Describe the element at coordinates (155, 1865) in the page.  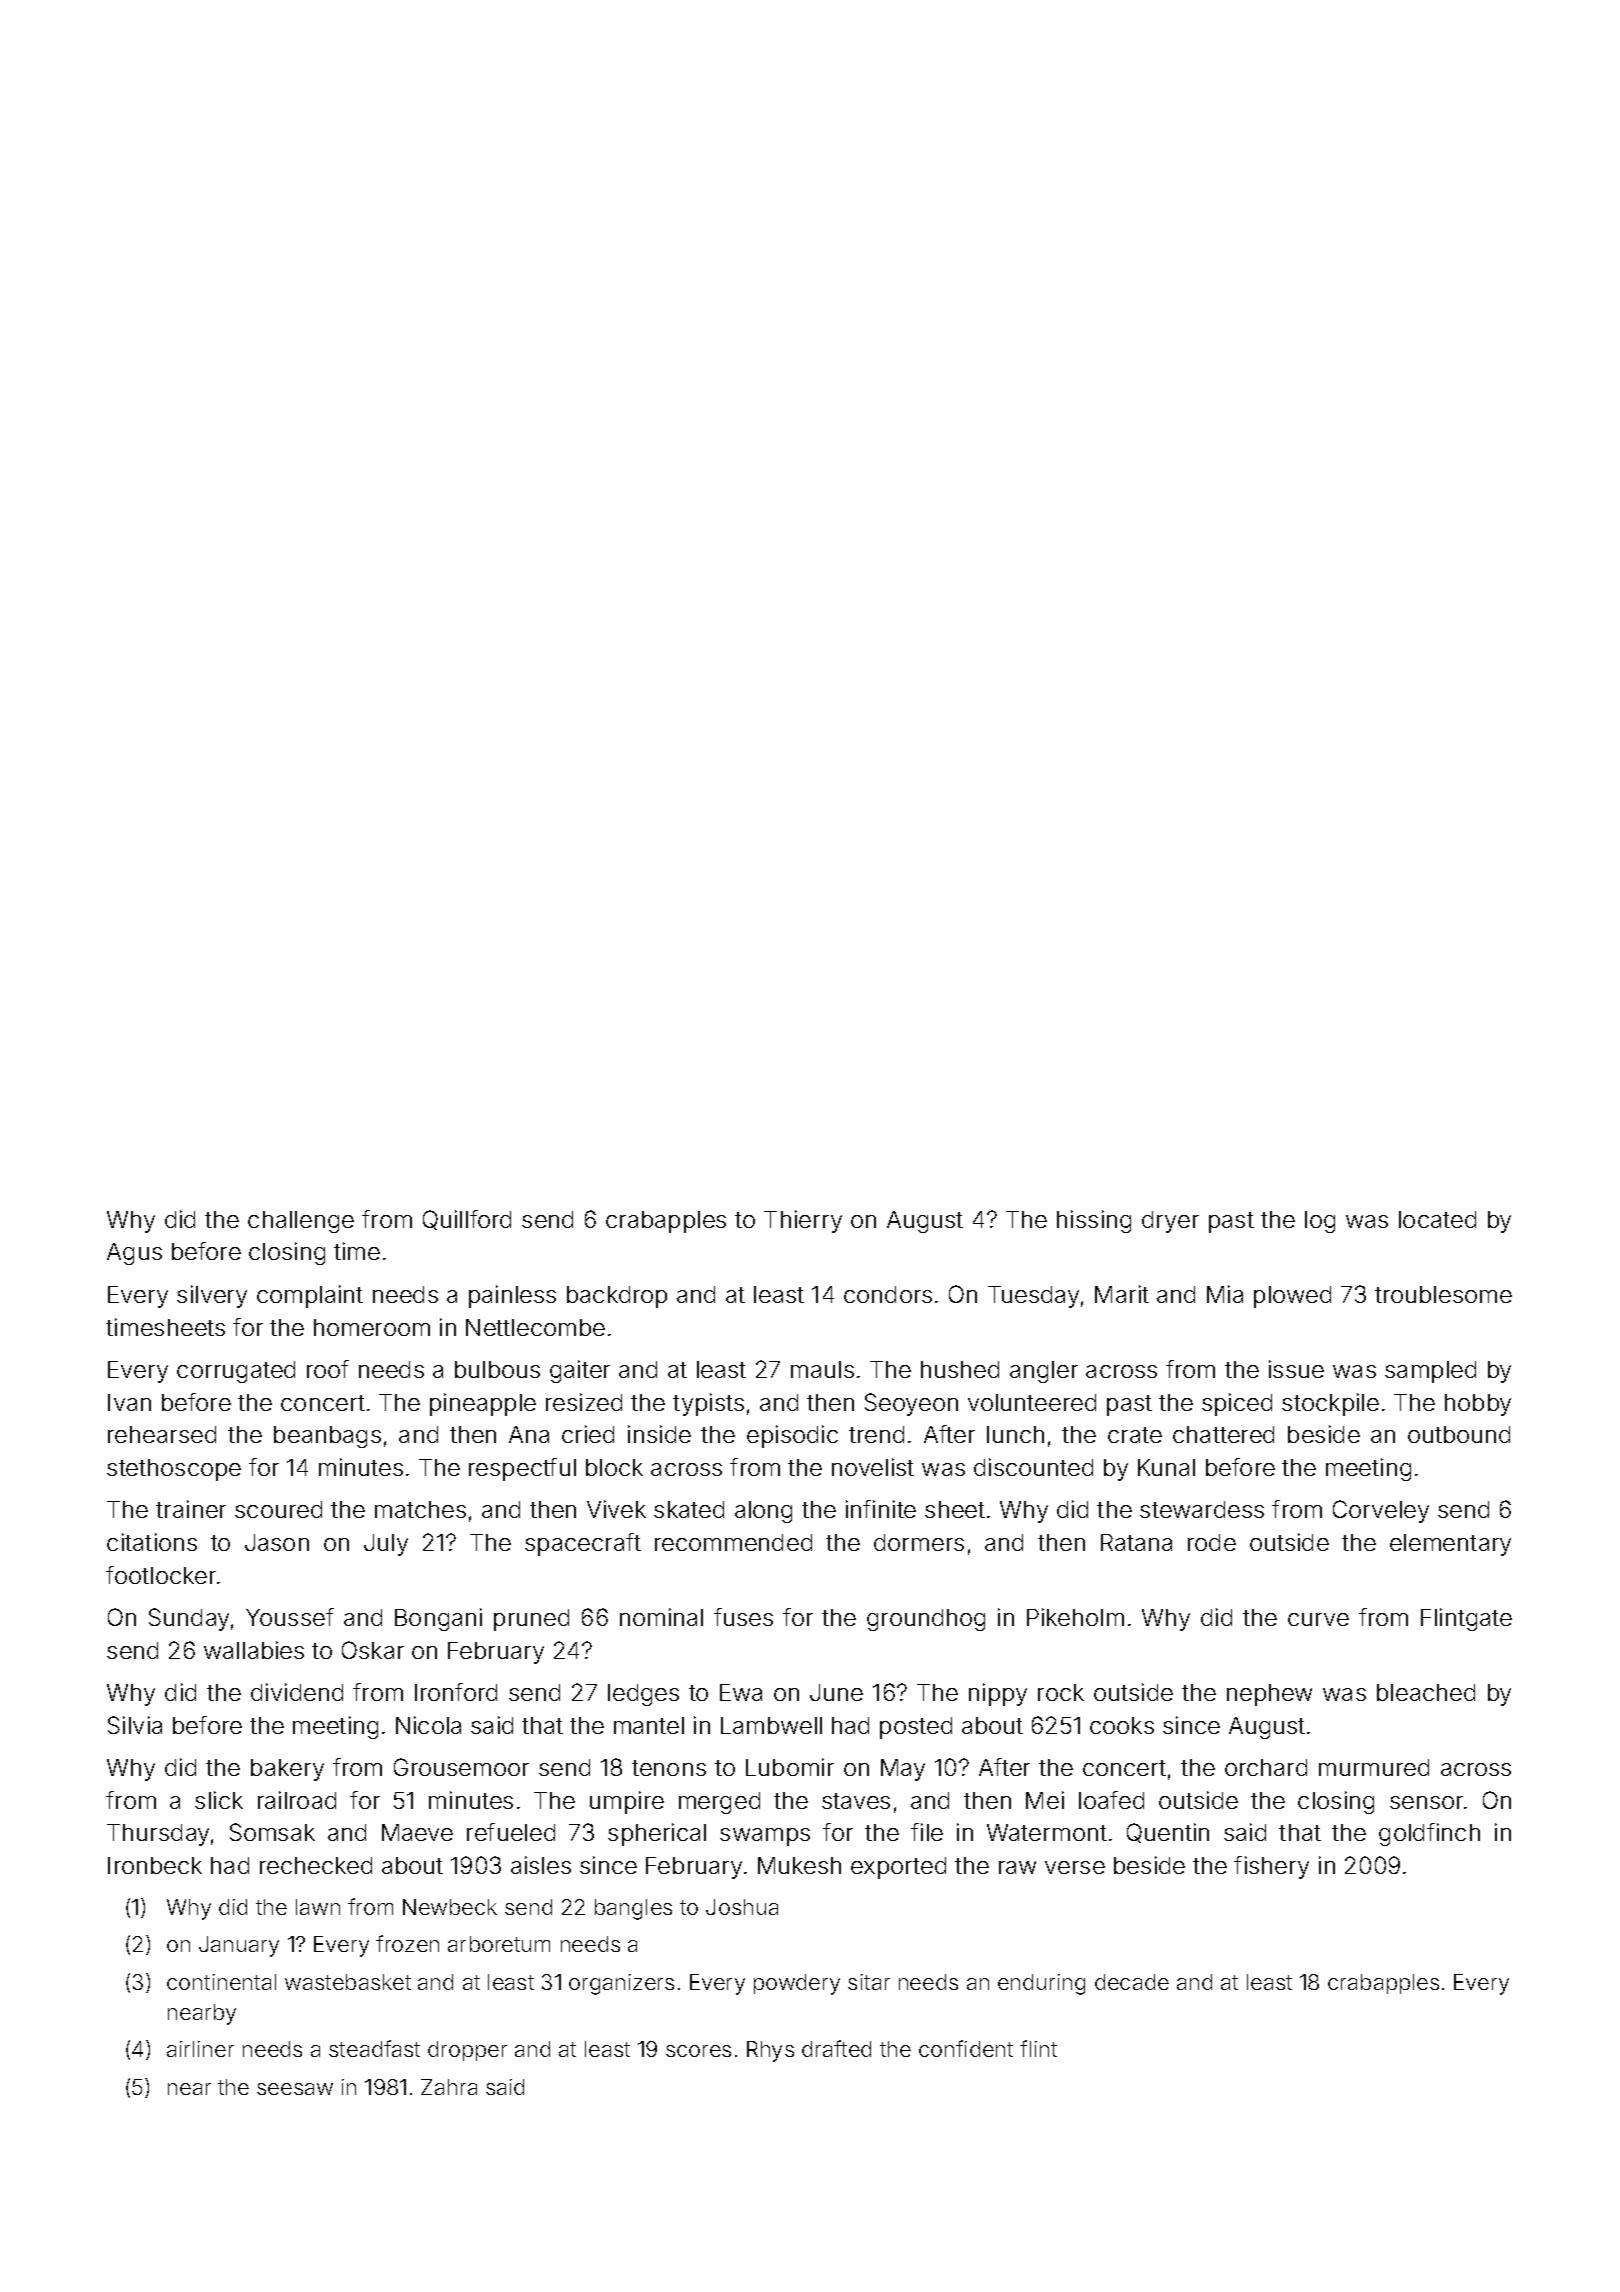
I see `Ironbeck` at that location.
